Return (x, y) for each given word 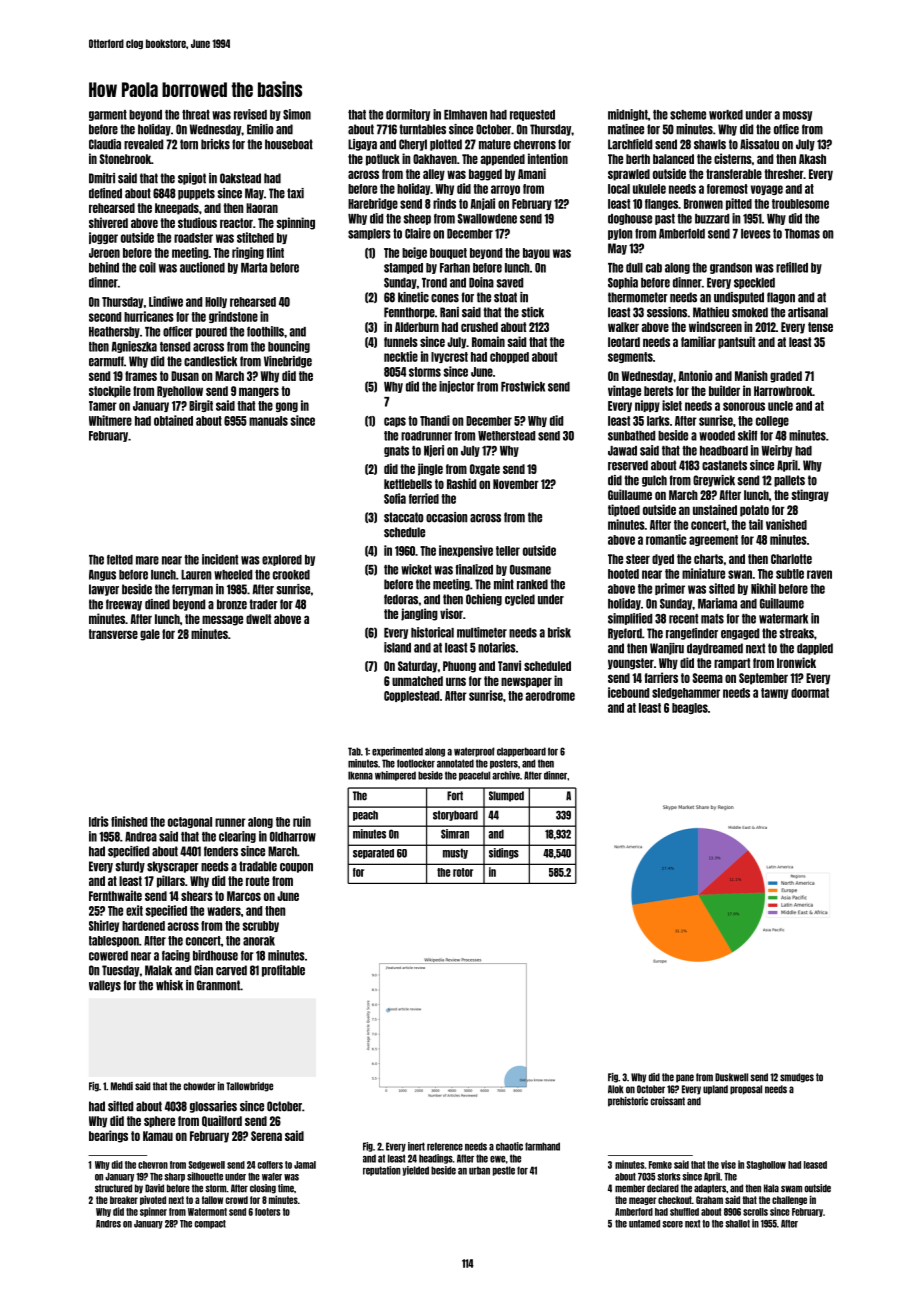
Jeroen (104, 253)
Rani (449, 312)
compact (210, 1224)
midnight (628, 115)
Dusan (185, 376)
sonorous (744, 406)
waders (224, 911)
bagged (485, 175)
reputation (381, 1171)
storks (669, 1177)
